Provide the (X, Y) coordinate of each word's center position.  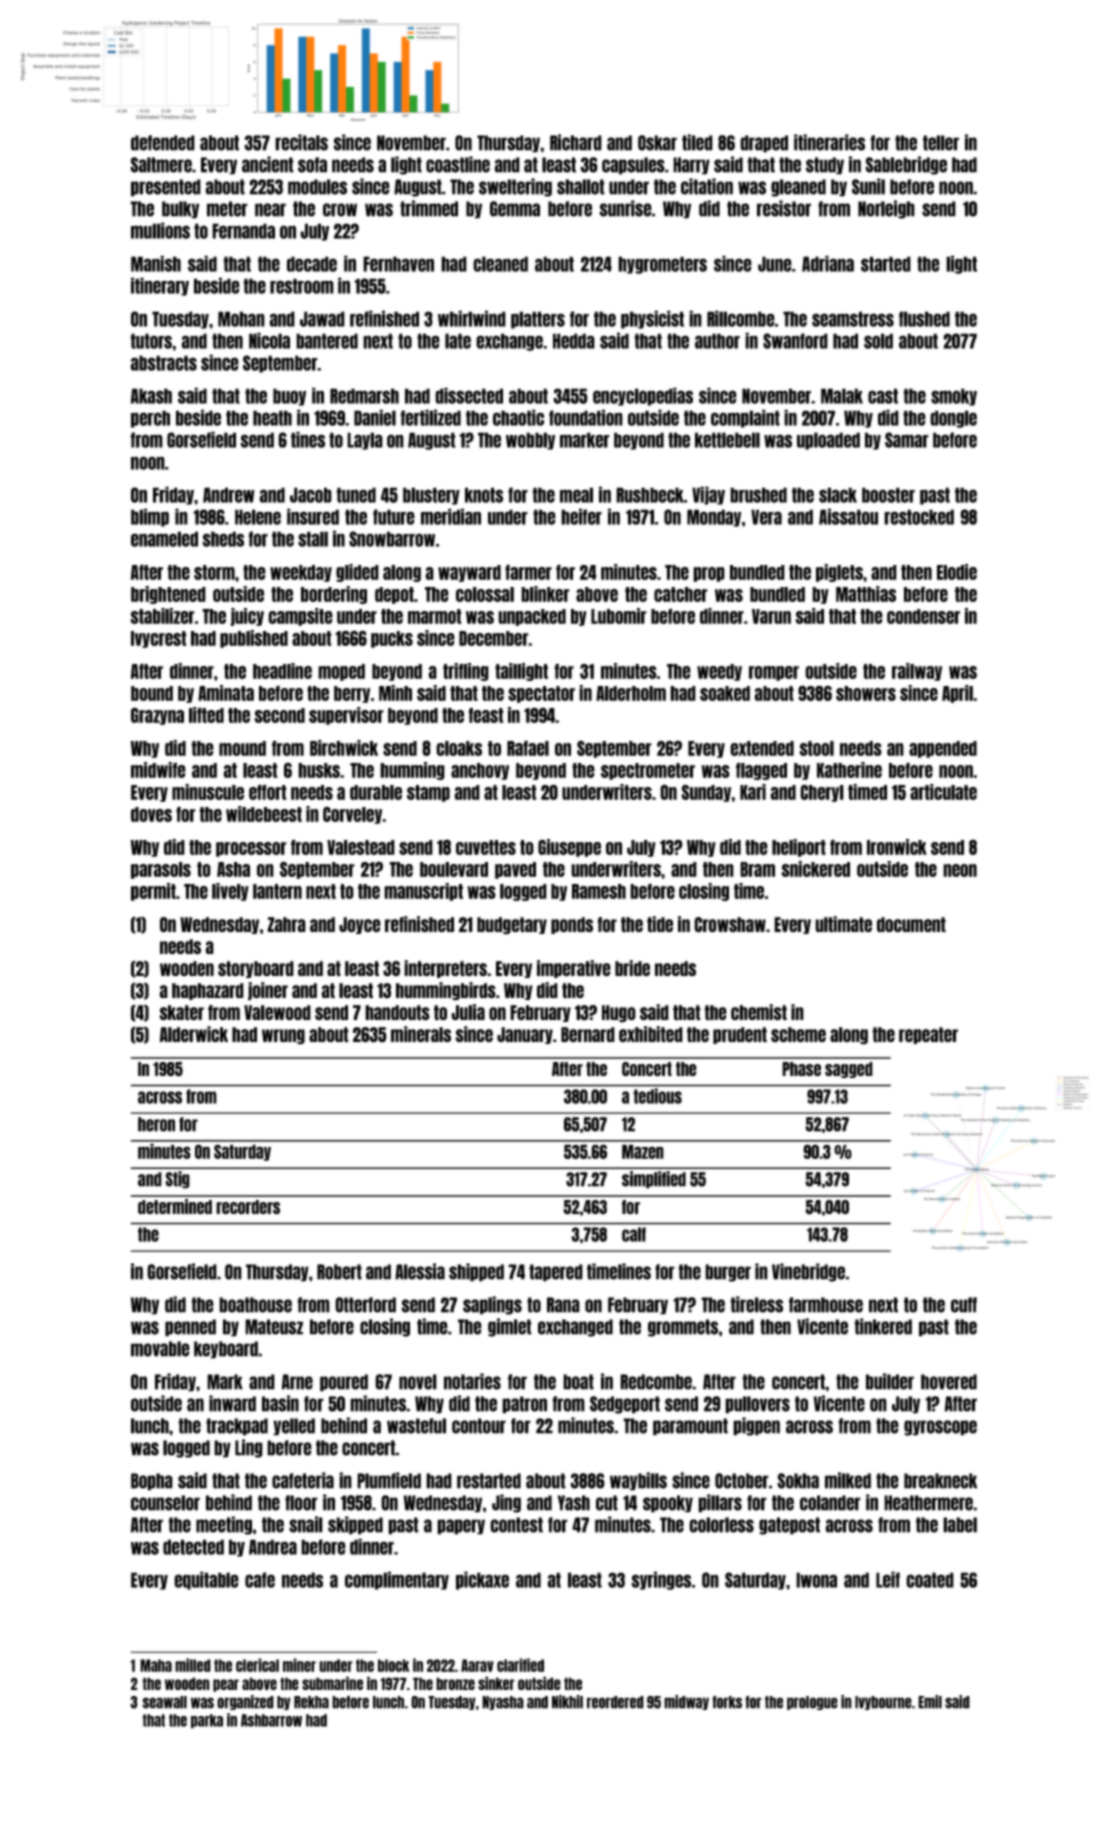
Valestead (361, 847)
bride (632, 968)
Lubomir (619, 616)
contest (516, 1525)
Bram (757, 869)
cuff (964, 1305)
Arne (297, 1382)
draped (764, 144)
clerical (257, 1665)
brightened (168, 595)
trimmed (429, 208)
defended (163, 143)
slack (838, 495)
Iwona (816, 1580)
